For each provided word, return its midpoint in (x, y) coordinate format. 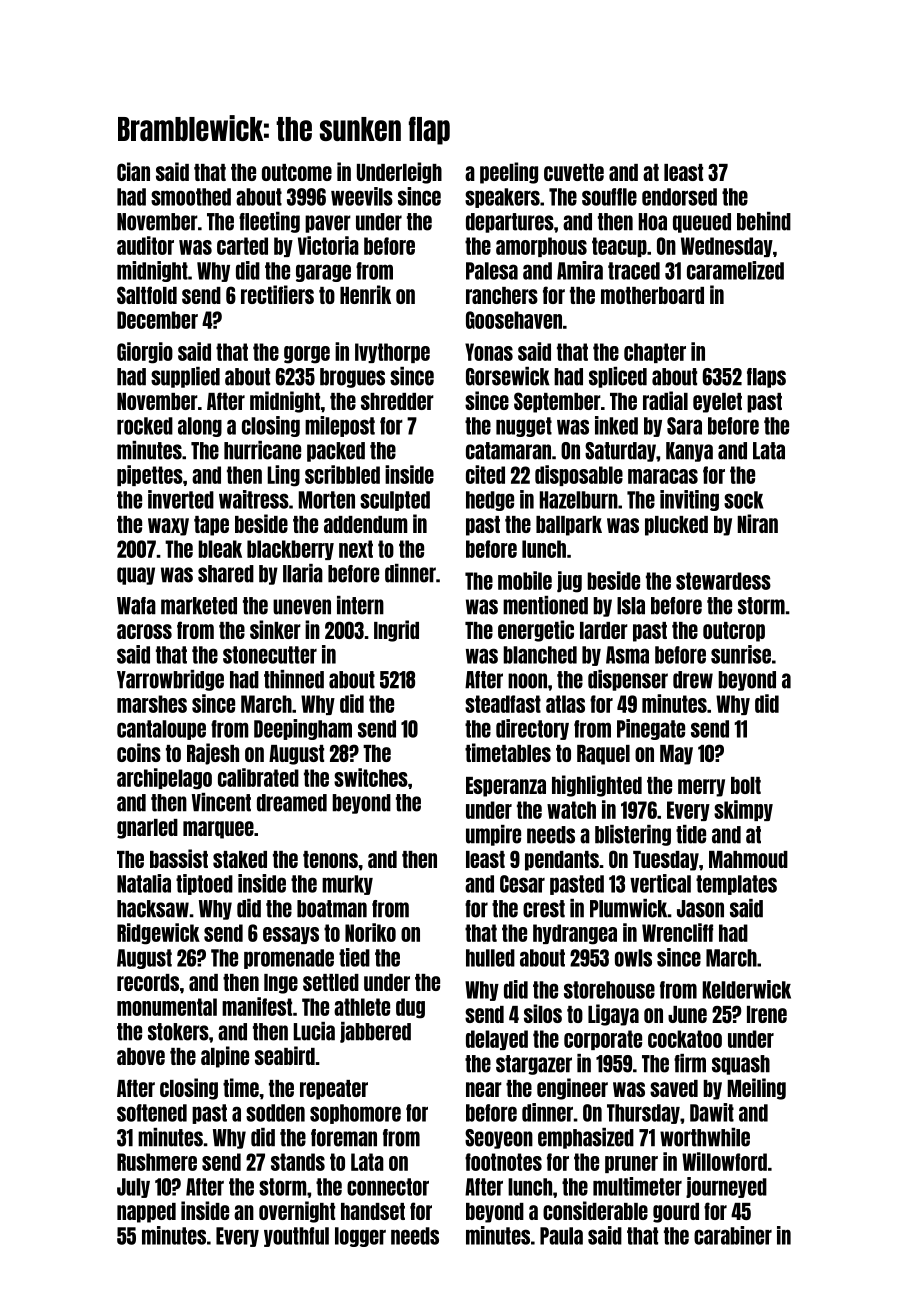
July (133, 1188)
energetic (536, 631)
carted (242, 246)
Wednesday (727, 247)
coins (139, 752)
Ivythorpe (392, 353)
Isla (631, 606)
